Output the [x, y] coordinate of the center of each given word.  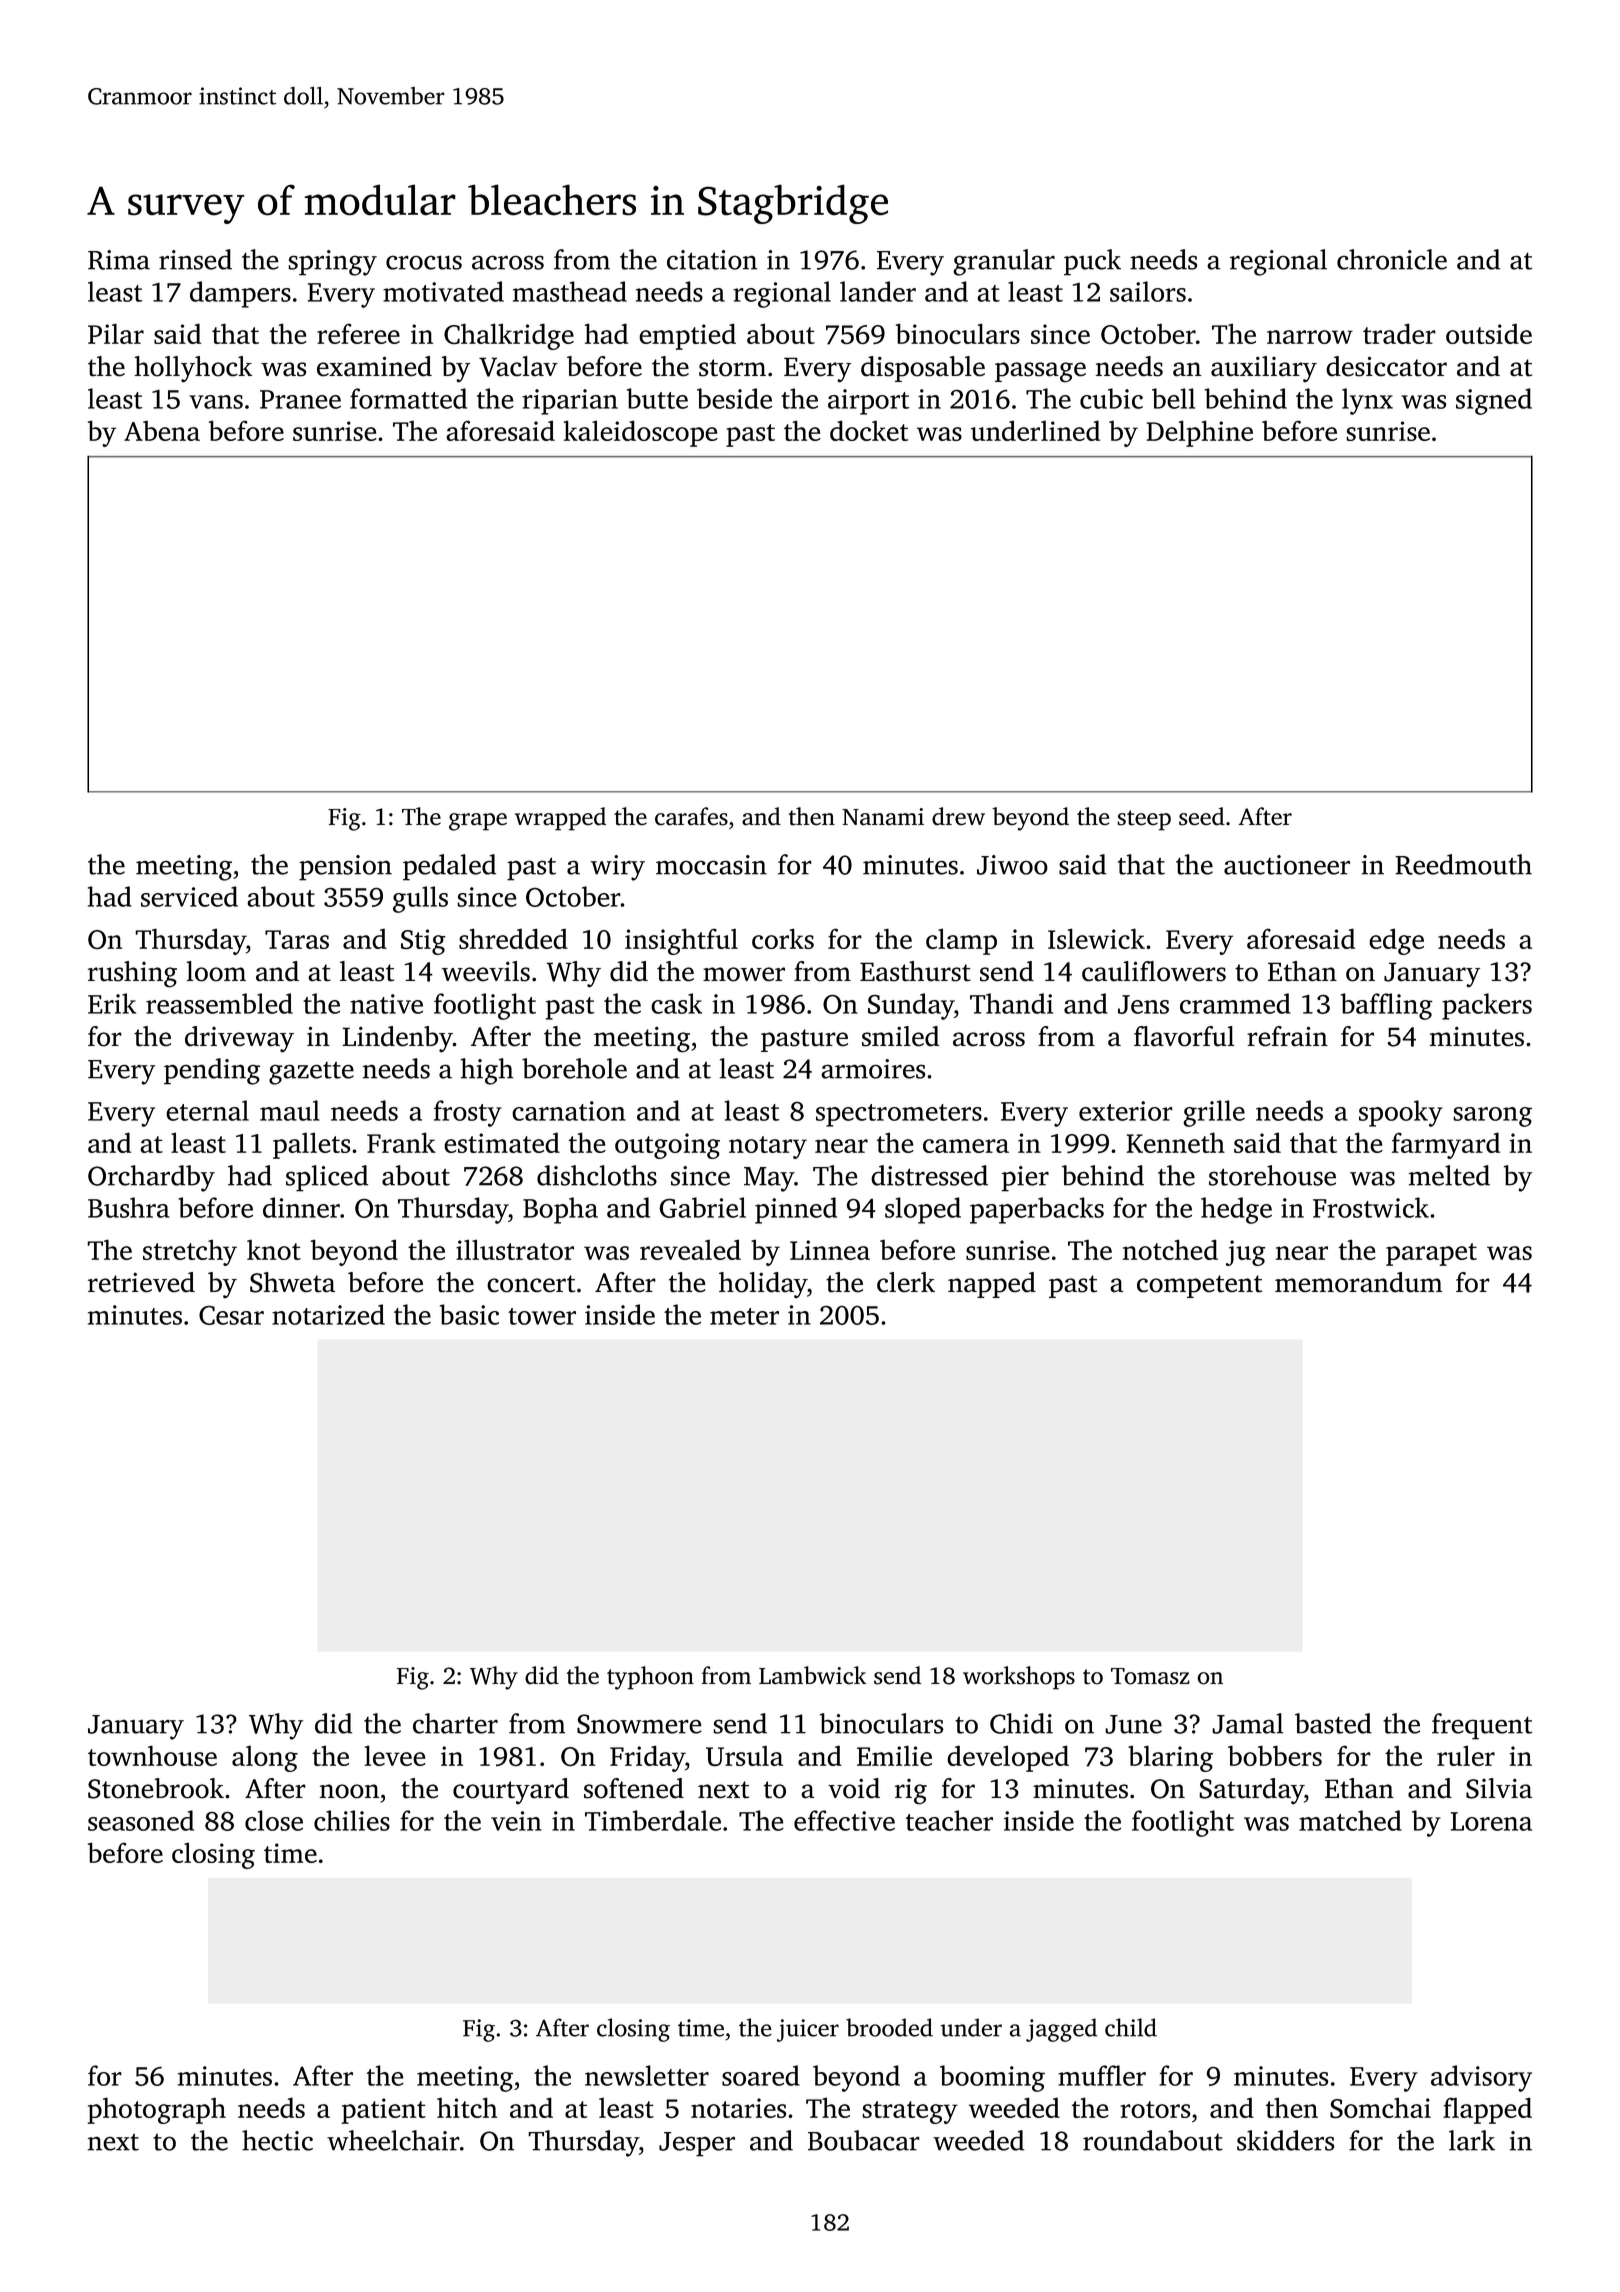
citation [712, 260]
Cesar [231, 1315]
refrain [1287, 1036]
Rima [119, 260]
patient [384, 2111]
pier [1025, 1179]
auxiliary [1264, 369]
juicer [808, 2030]
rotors [1155, 2109]
